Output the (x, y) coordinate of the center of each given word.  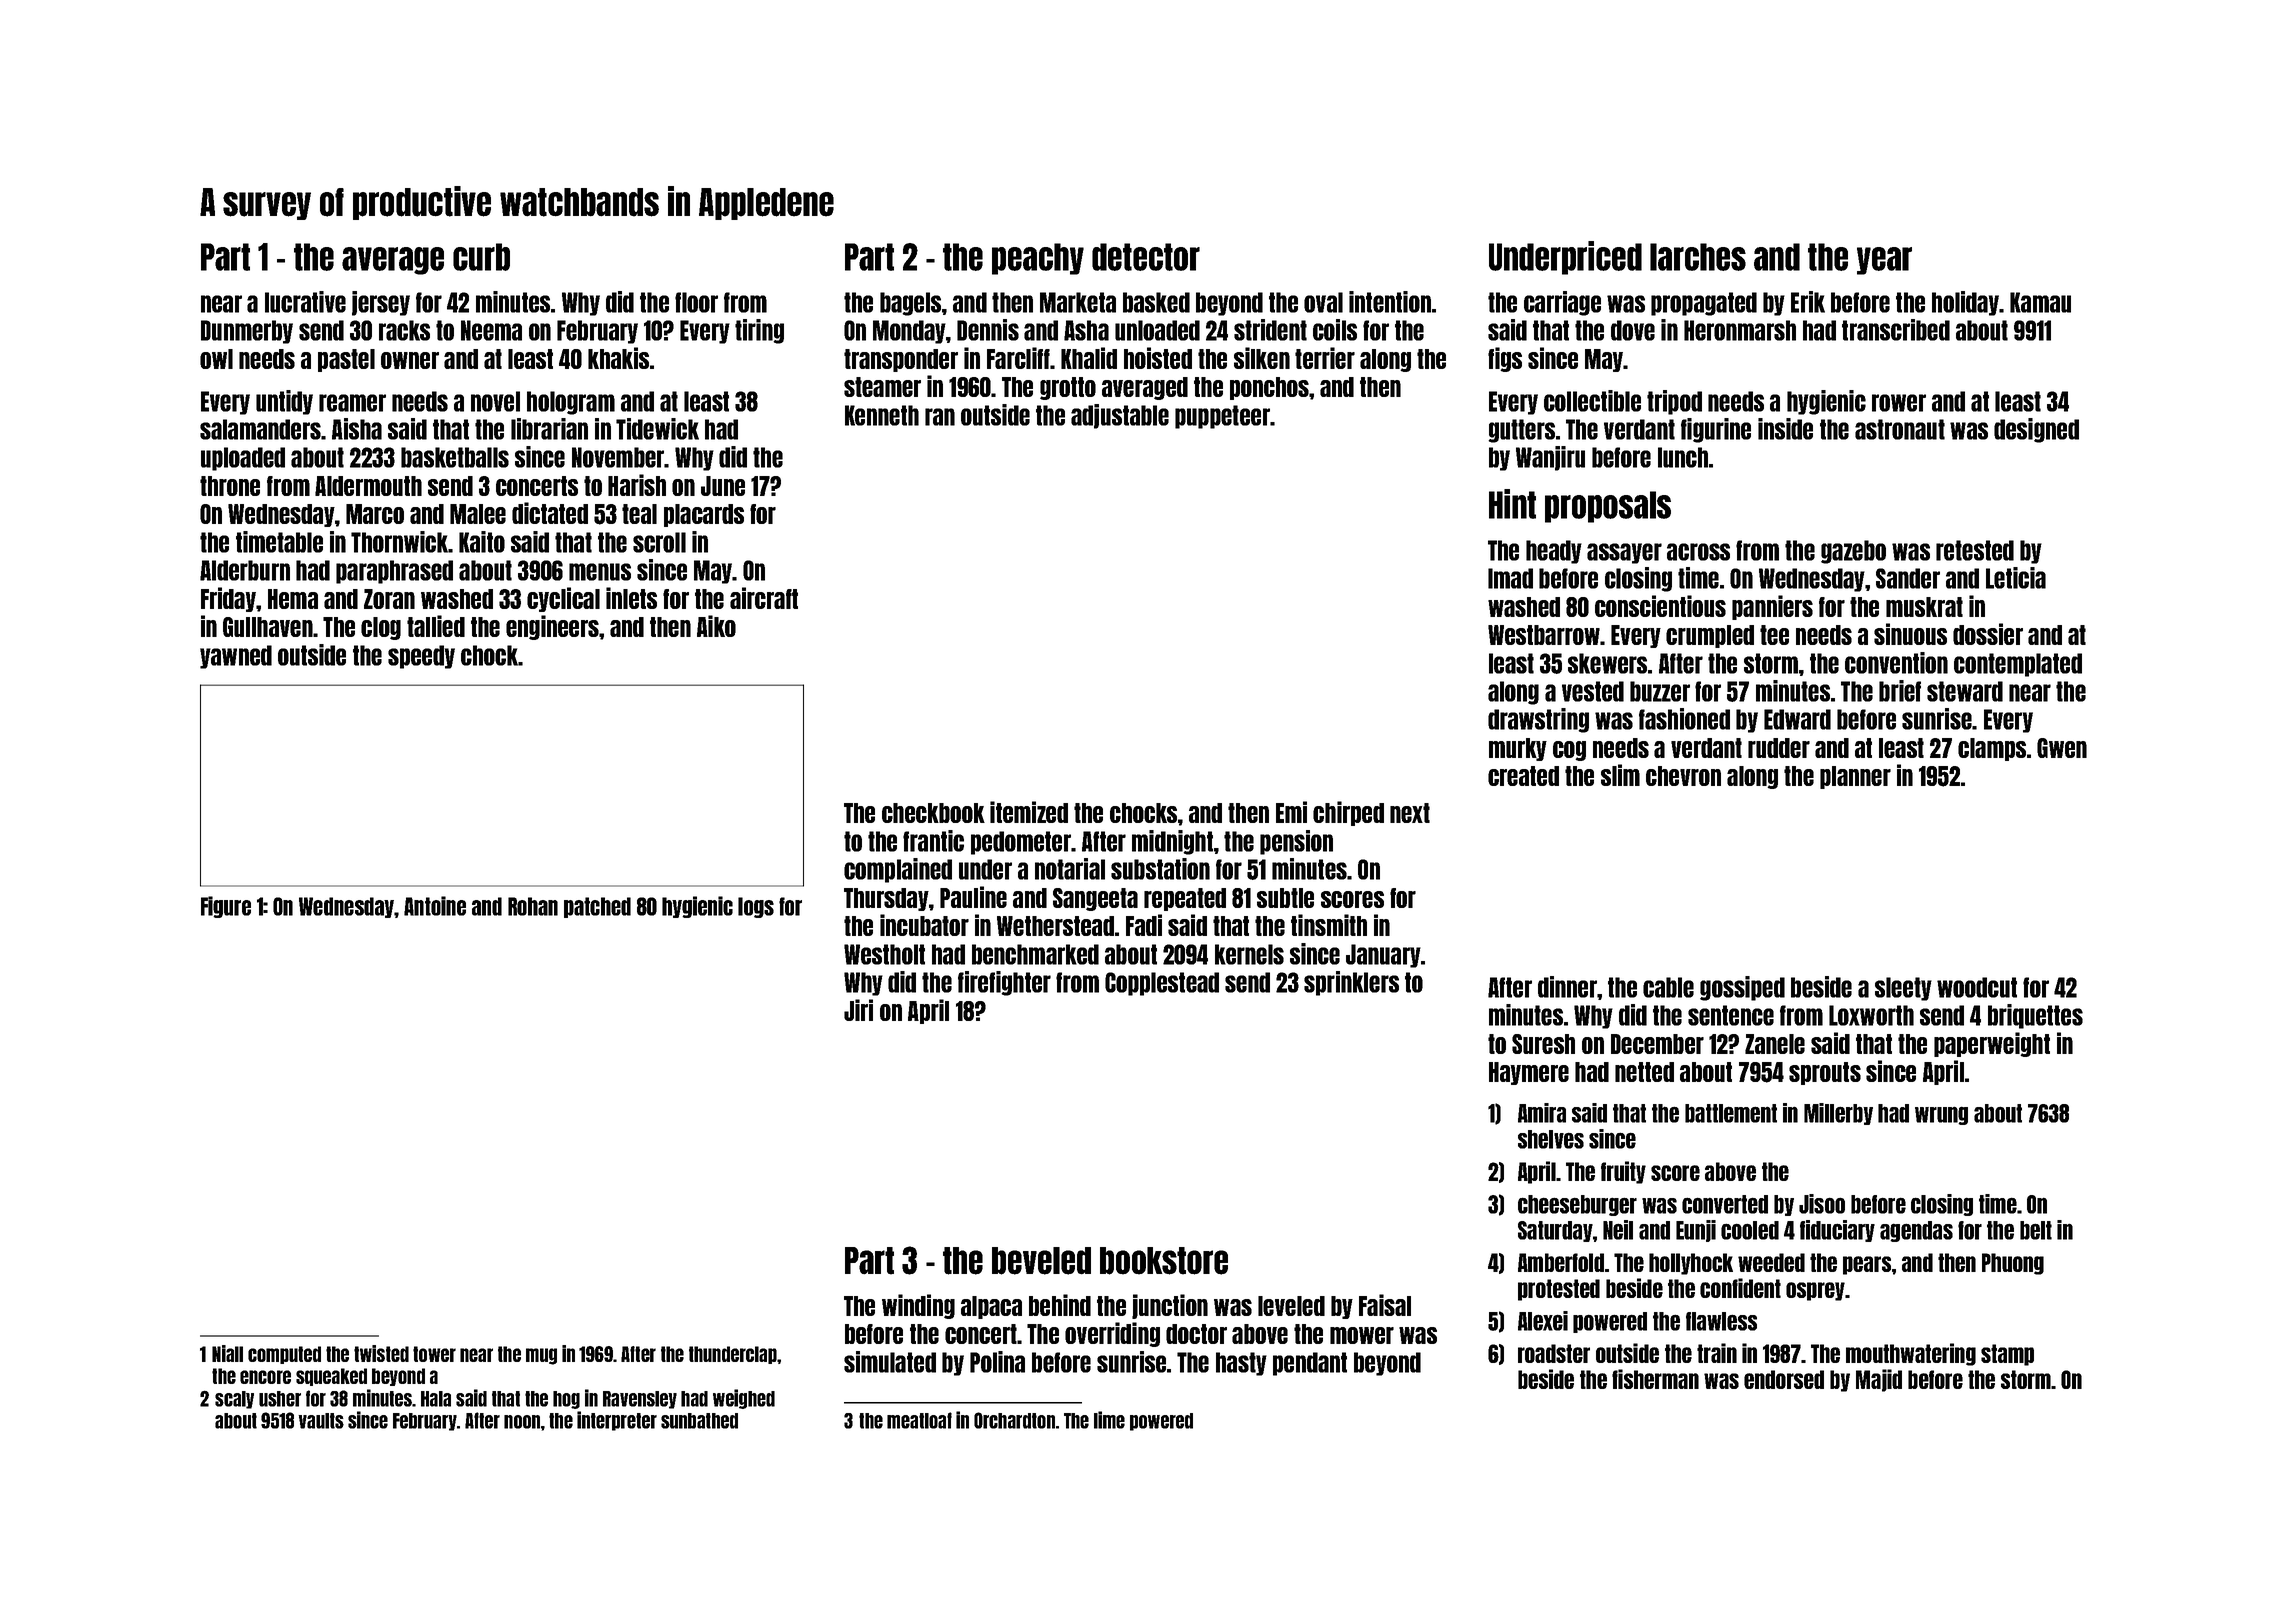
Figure (226, 907)
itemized (1029, 812)
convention (1896, 663)
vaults (321, 1421)
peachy (1038, 259)
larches (1698, 257)
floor (696, 302)
